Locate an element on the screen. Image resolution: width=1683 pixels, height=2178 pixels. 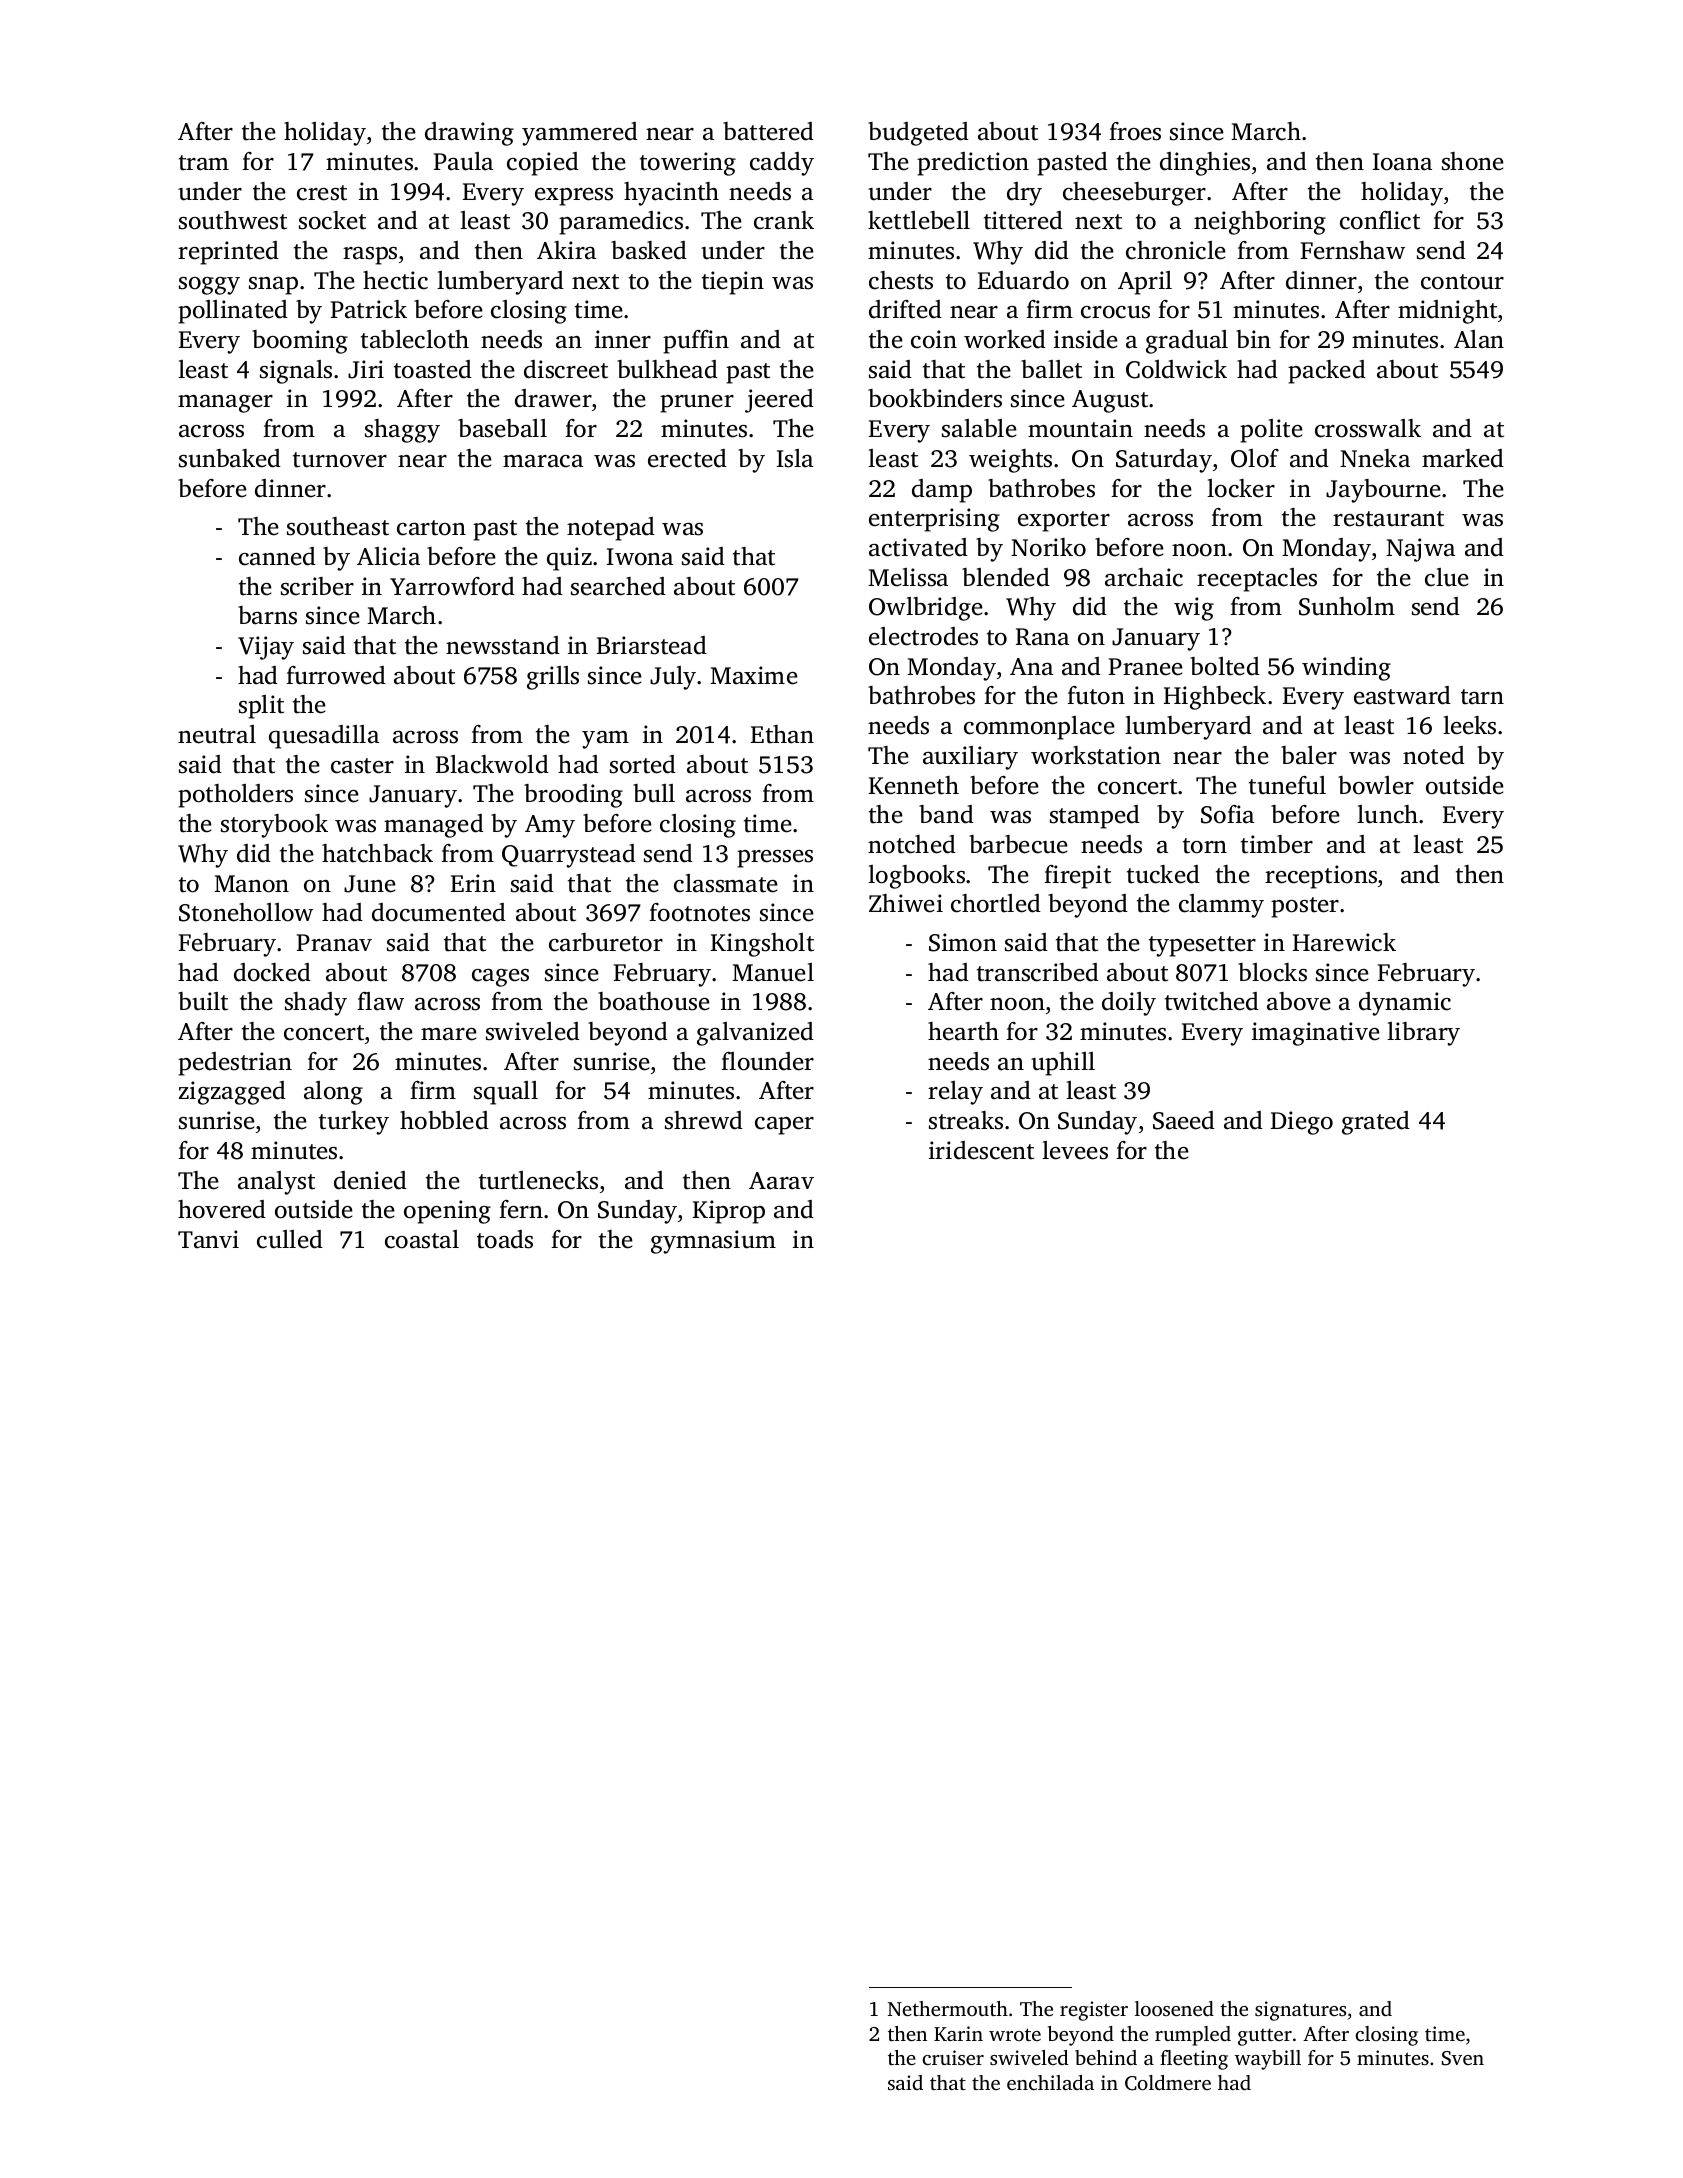
Nneka is located at coordinates (1375, 458).
